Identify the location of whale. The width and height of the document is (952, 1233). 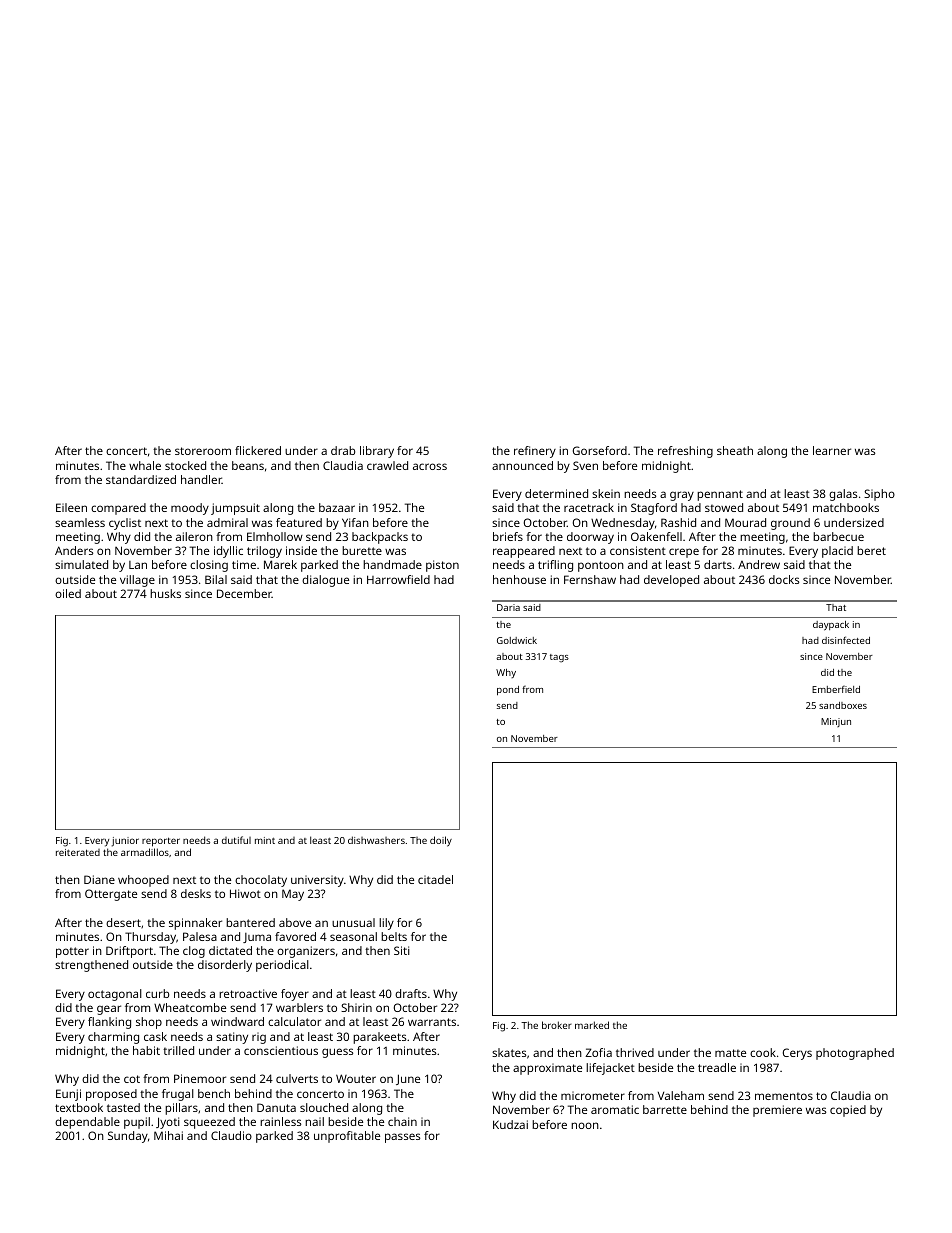
(145, 465).
